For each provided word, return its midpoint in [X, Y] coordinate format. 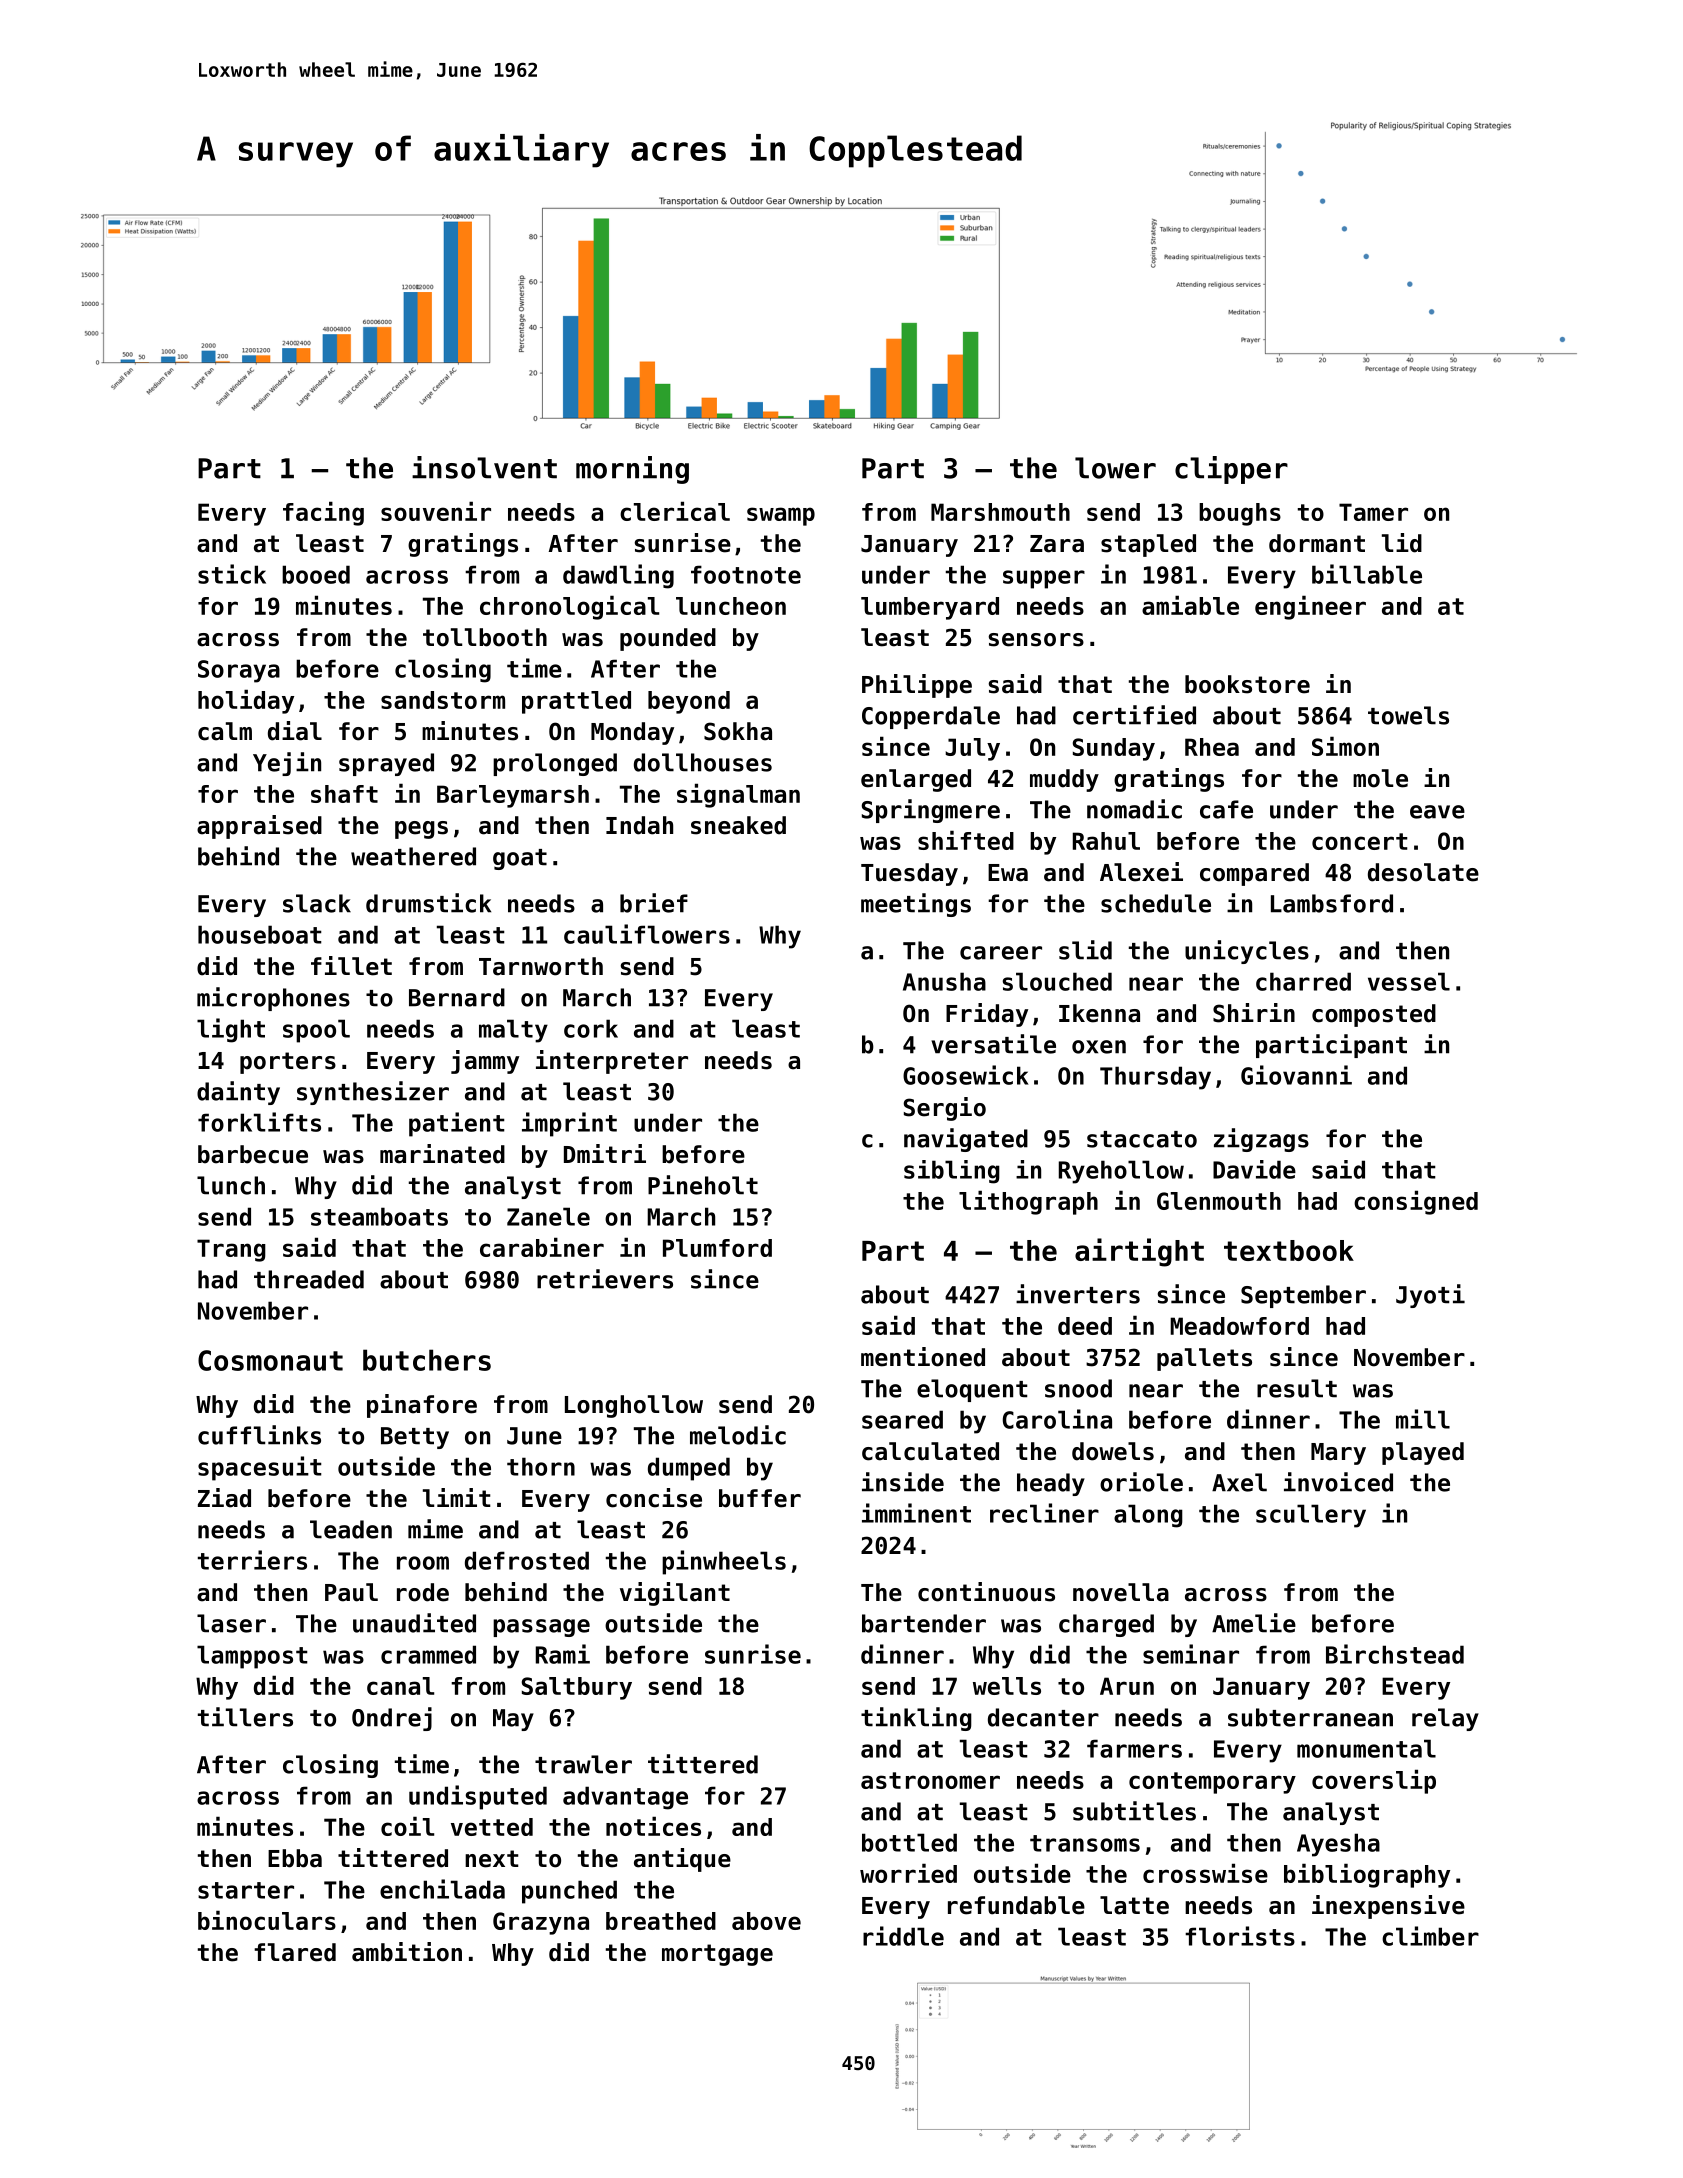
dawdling [618, 576]
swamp [781, 516]
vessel [1409, 981]
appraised [259, 827]
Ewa [1008, 873]
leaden [351, 1529]
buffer [760, 1498]
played [1423, 1453]
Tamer [1373, 512]
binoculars [267, 1920]
